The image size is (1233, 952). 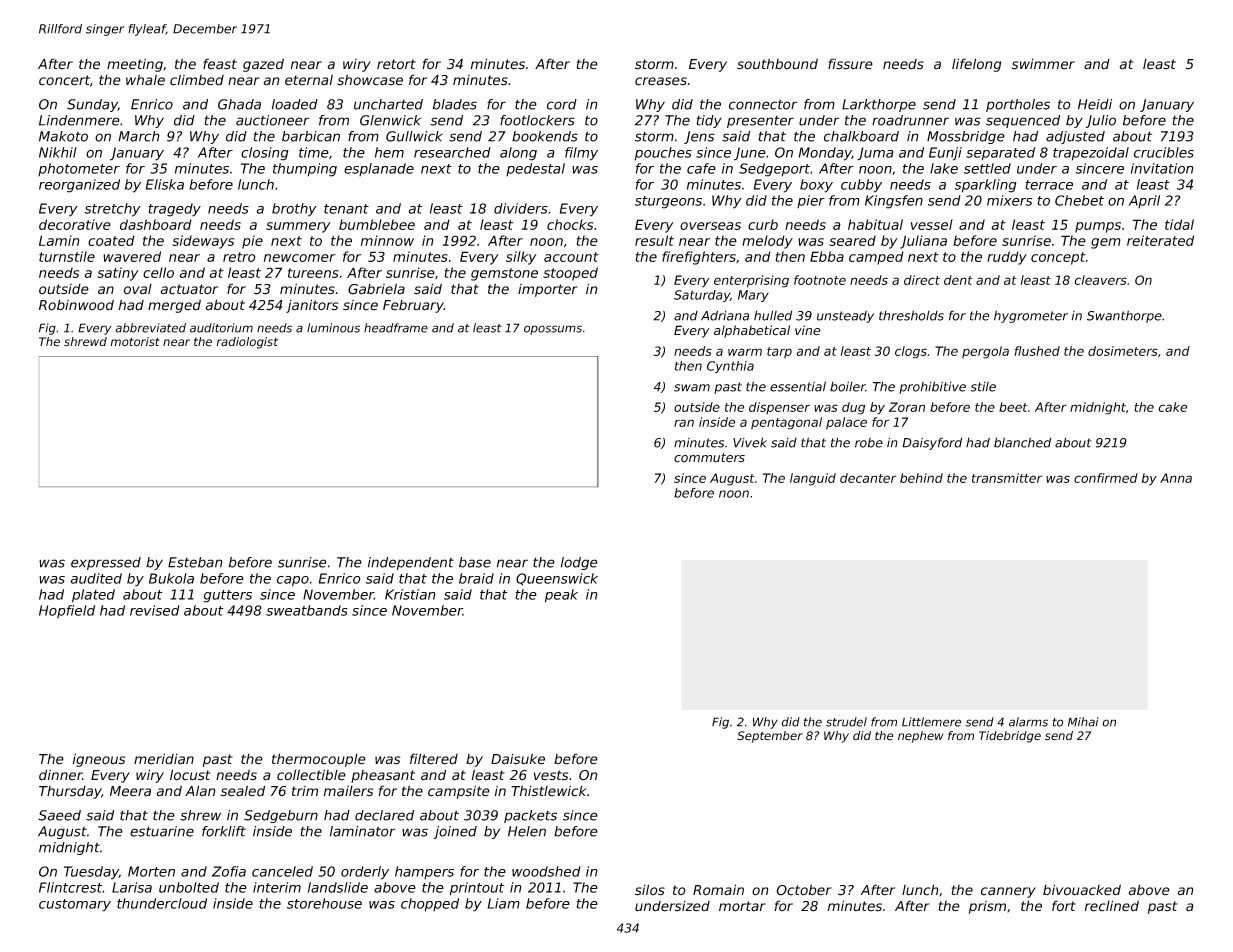 I want to click on orderly, so click(x=365, y=873).
